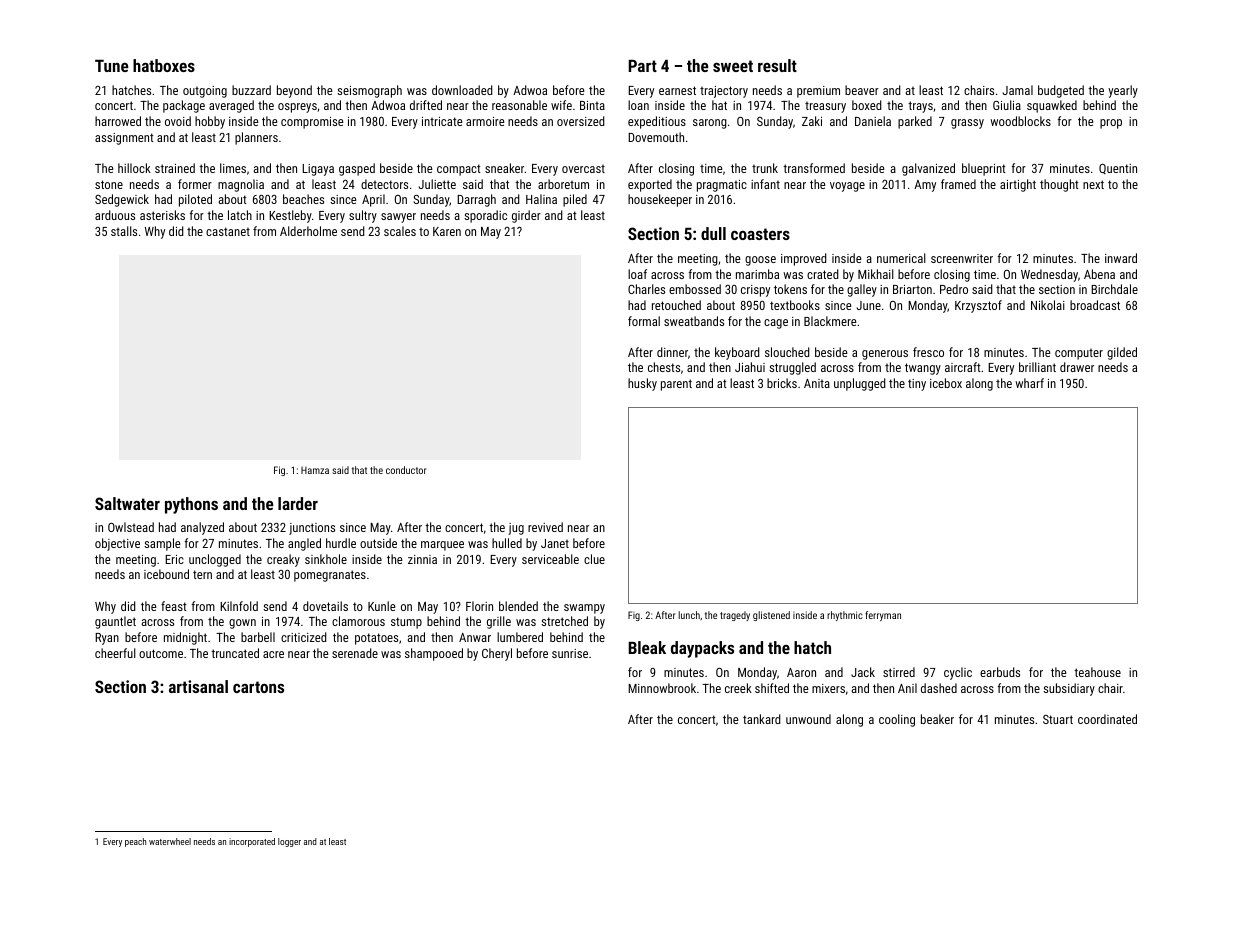 The image size is (1233, 952). I want to click on next, so click(1093, 184).
